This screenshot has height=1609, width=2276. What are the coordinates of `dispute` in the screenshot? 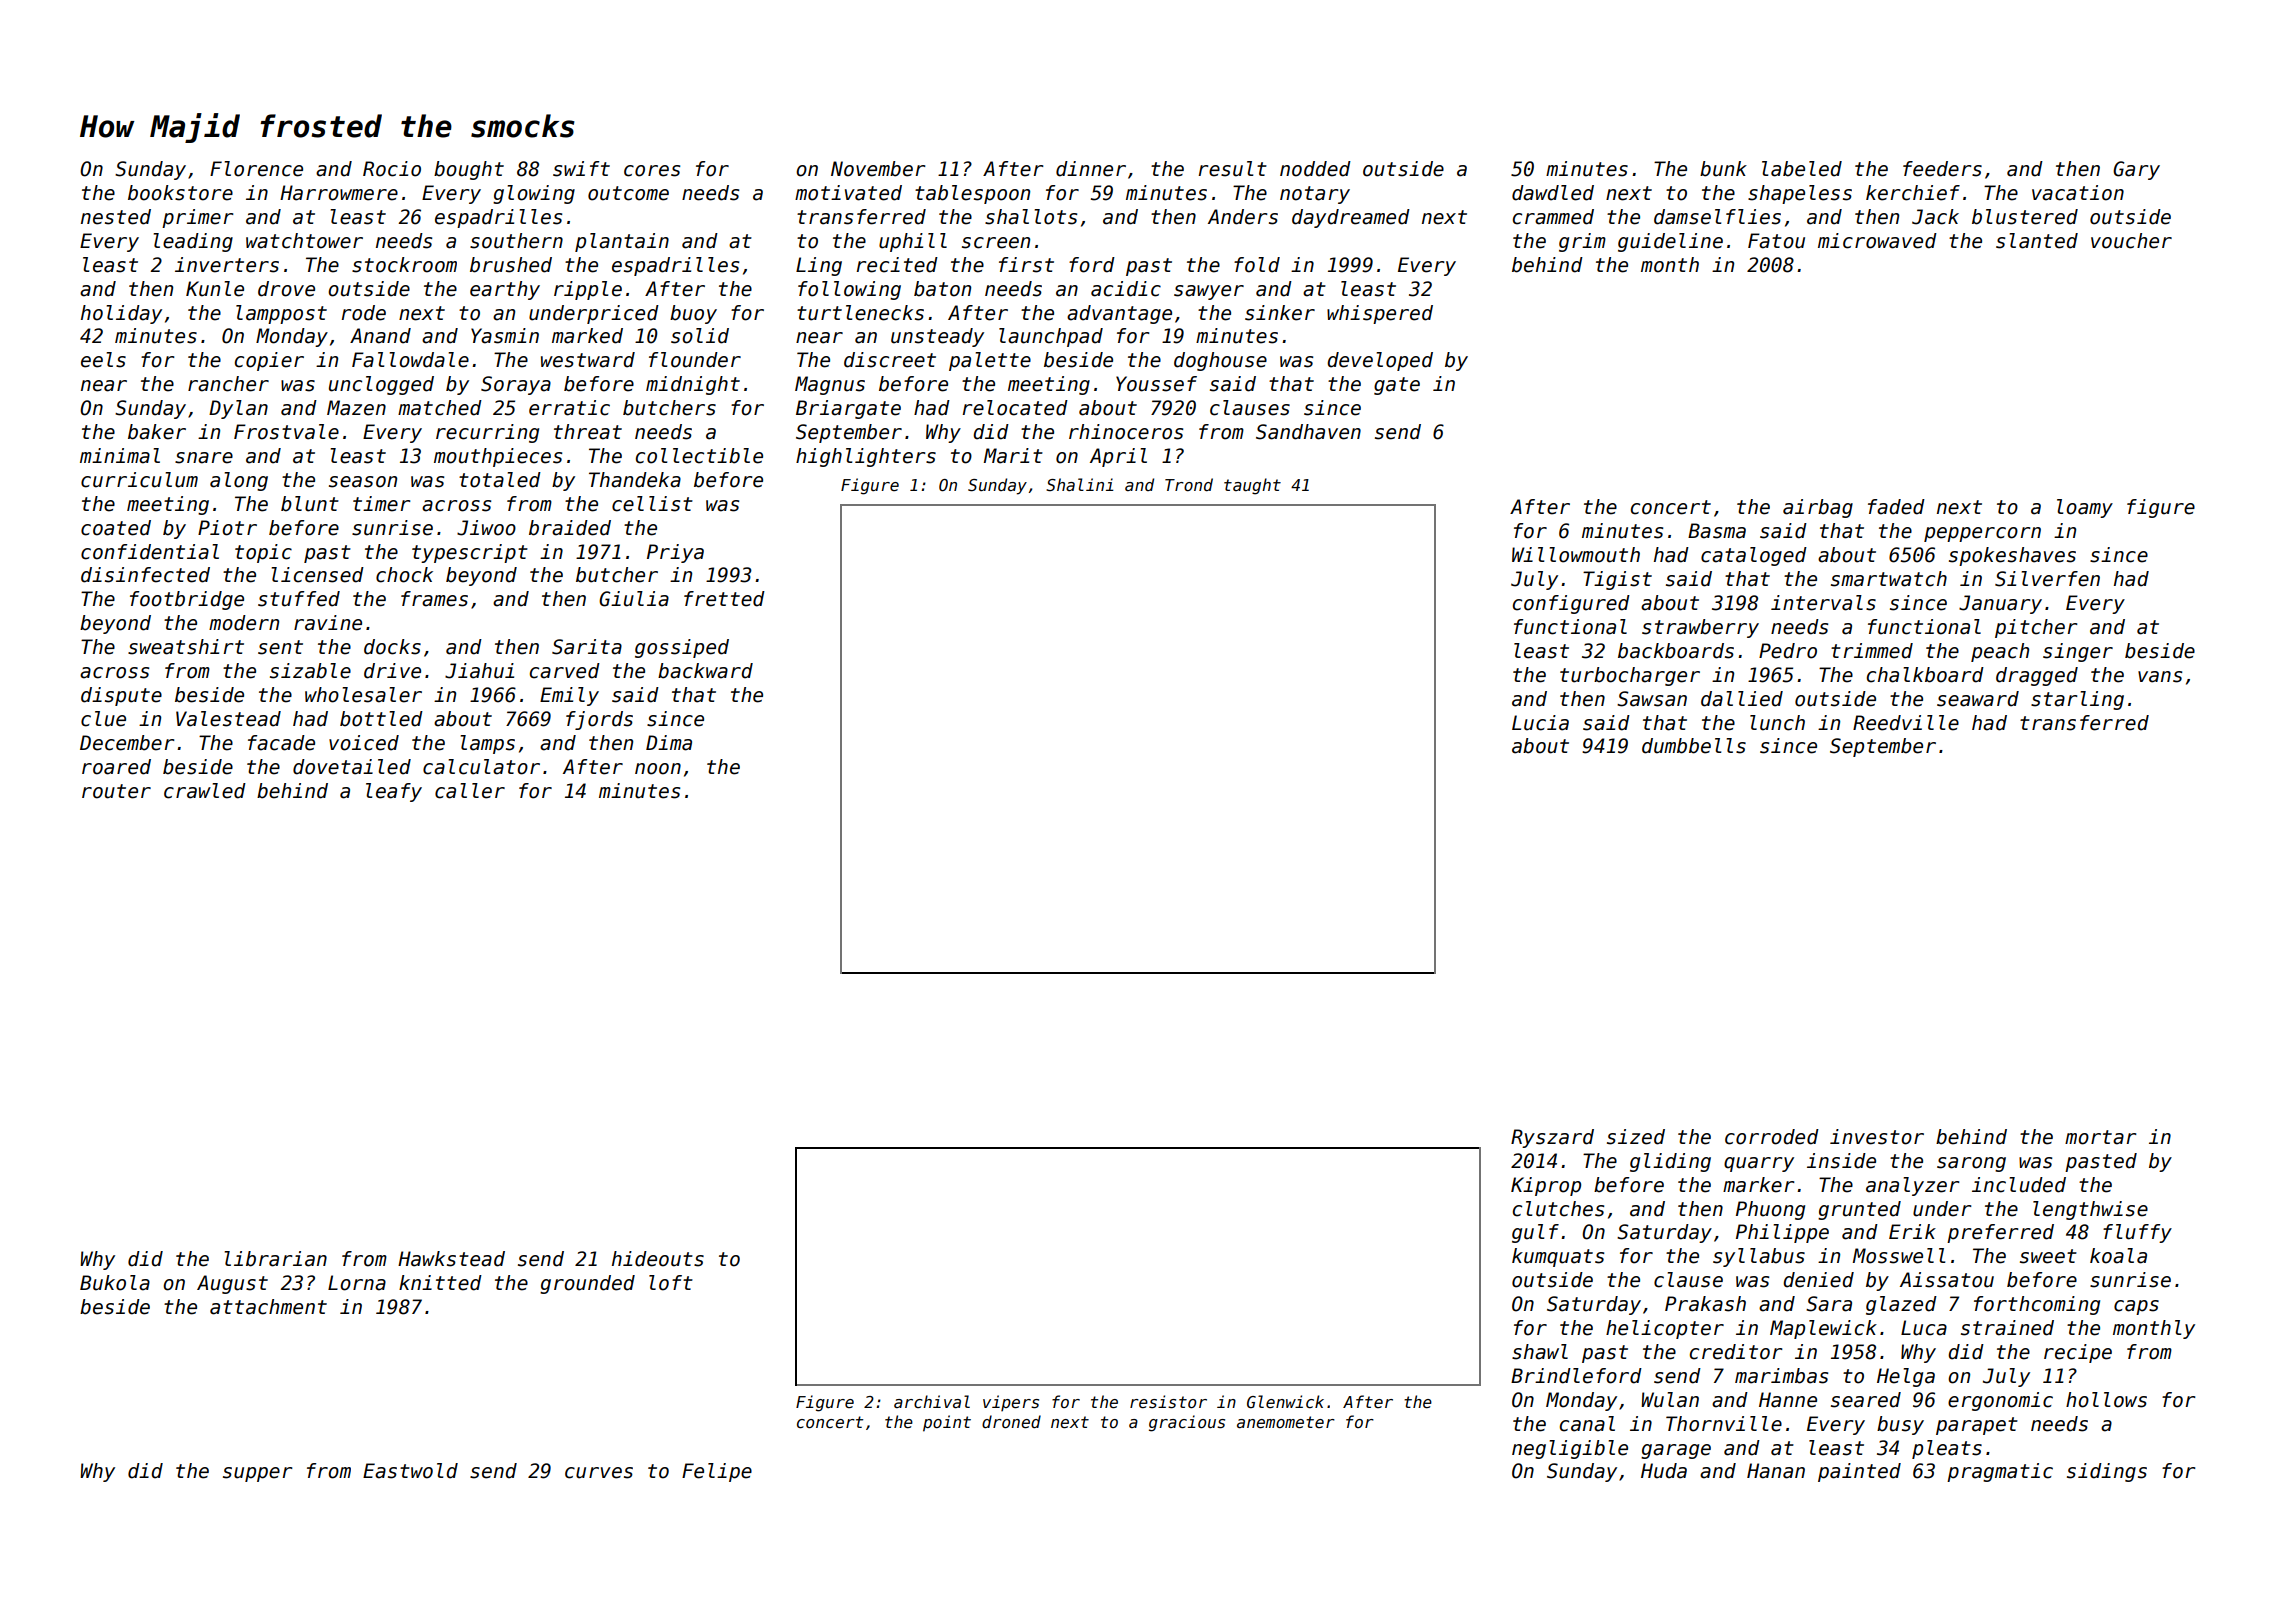 It's located at (121, 696).
